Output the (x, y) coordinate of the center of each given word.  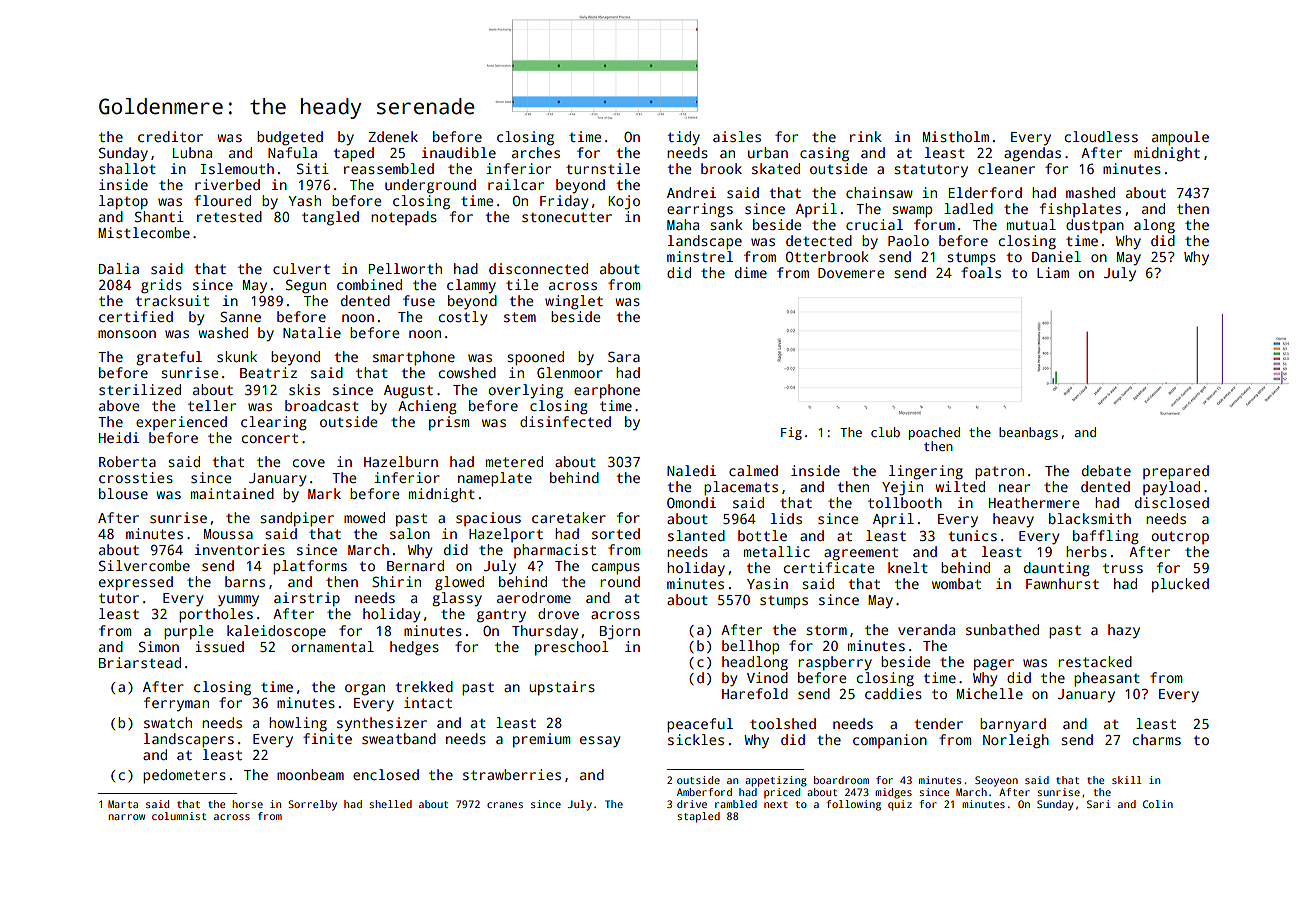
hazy (1124, 631)
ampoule (1180, 138)
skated (776, 168)
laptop (123, 202)
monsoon (127, 334)
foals (981, 272)
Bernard (415, 565)
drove (558, 613)
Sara (624, 356)
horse (247, 804)
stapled (698, 817)
